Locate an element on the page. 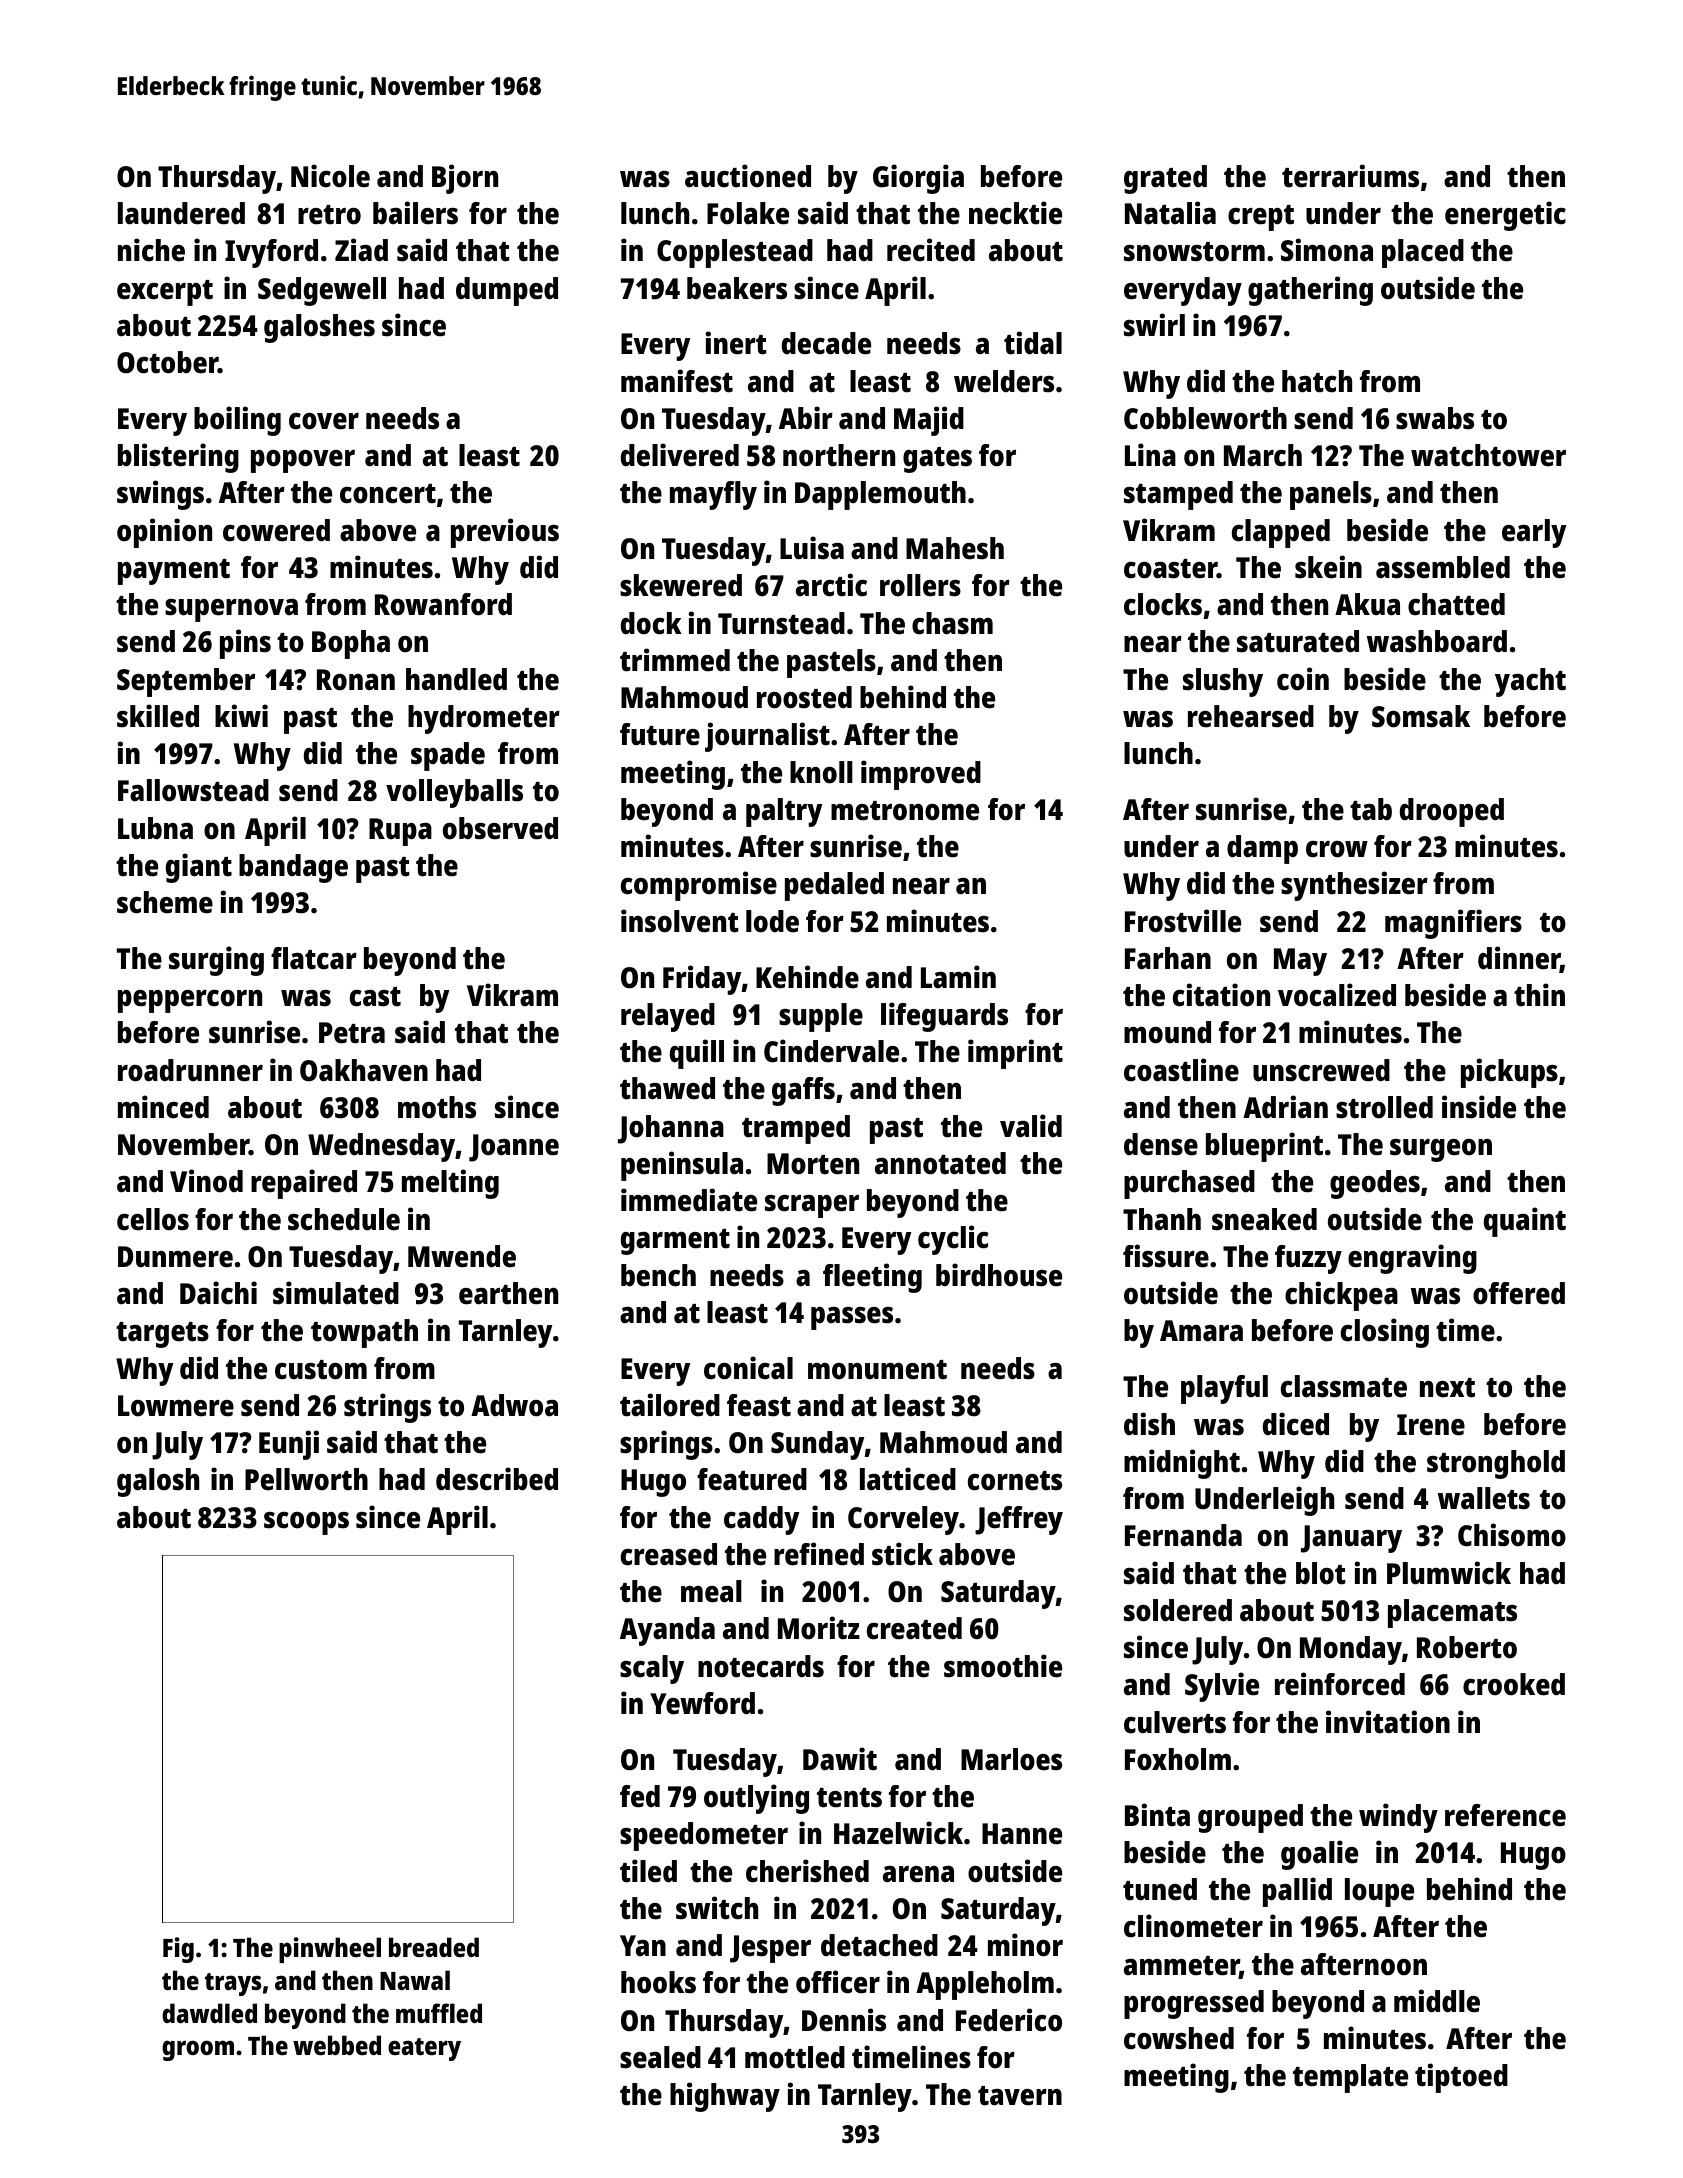  skewered is located at coordinates (681, 585).
